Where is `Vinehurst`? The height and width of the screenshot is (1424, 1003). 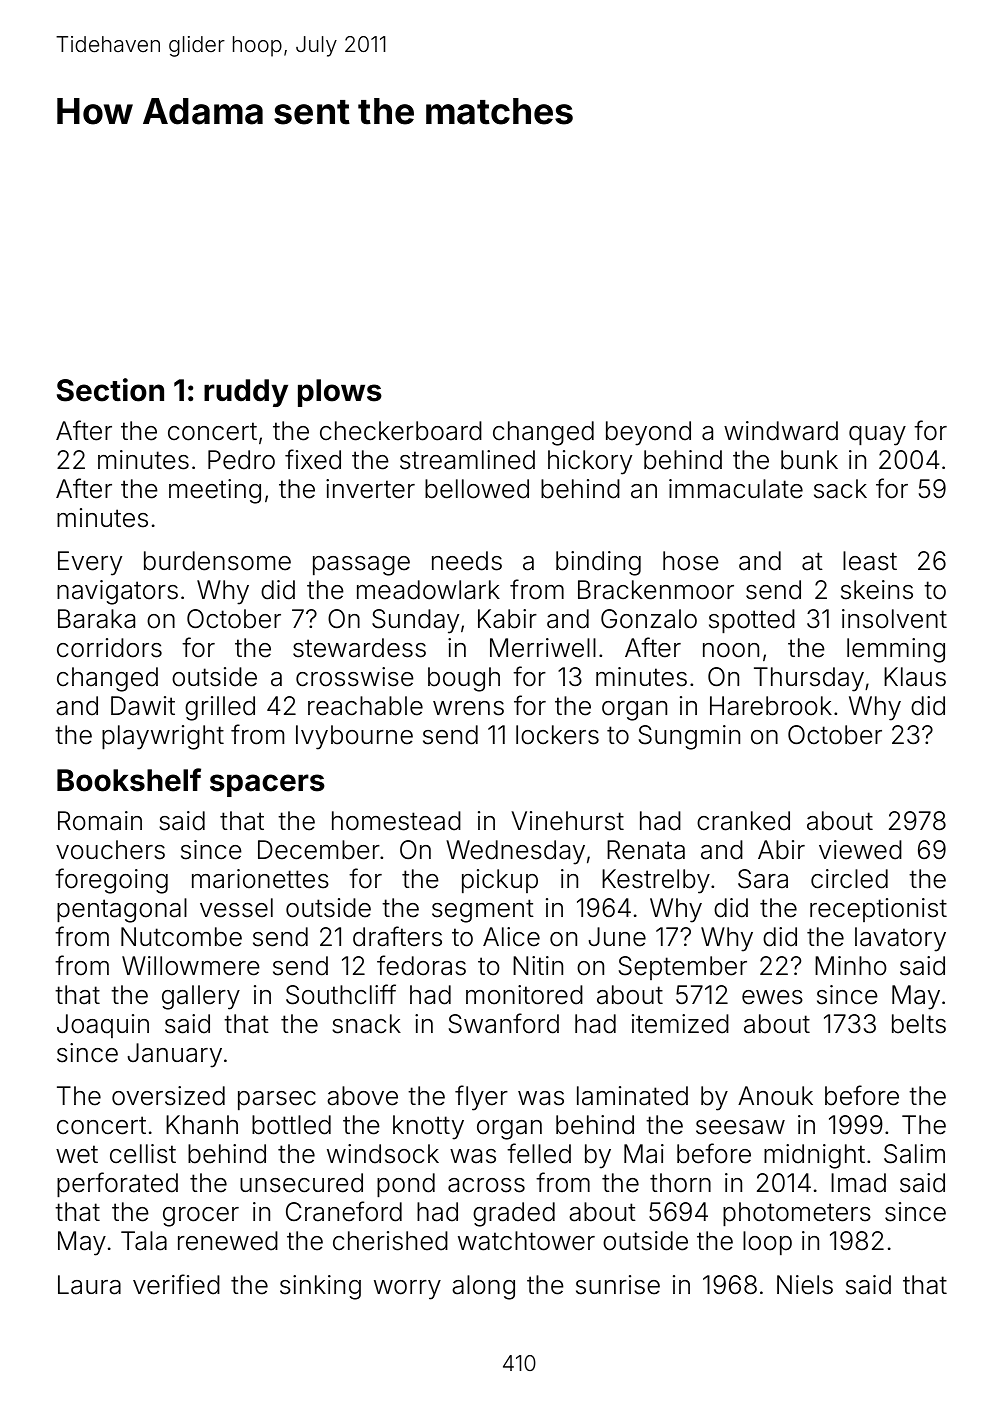 Vinehurst is located at coordinates (567, 821).
